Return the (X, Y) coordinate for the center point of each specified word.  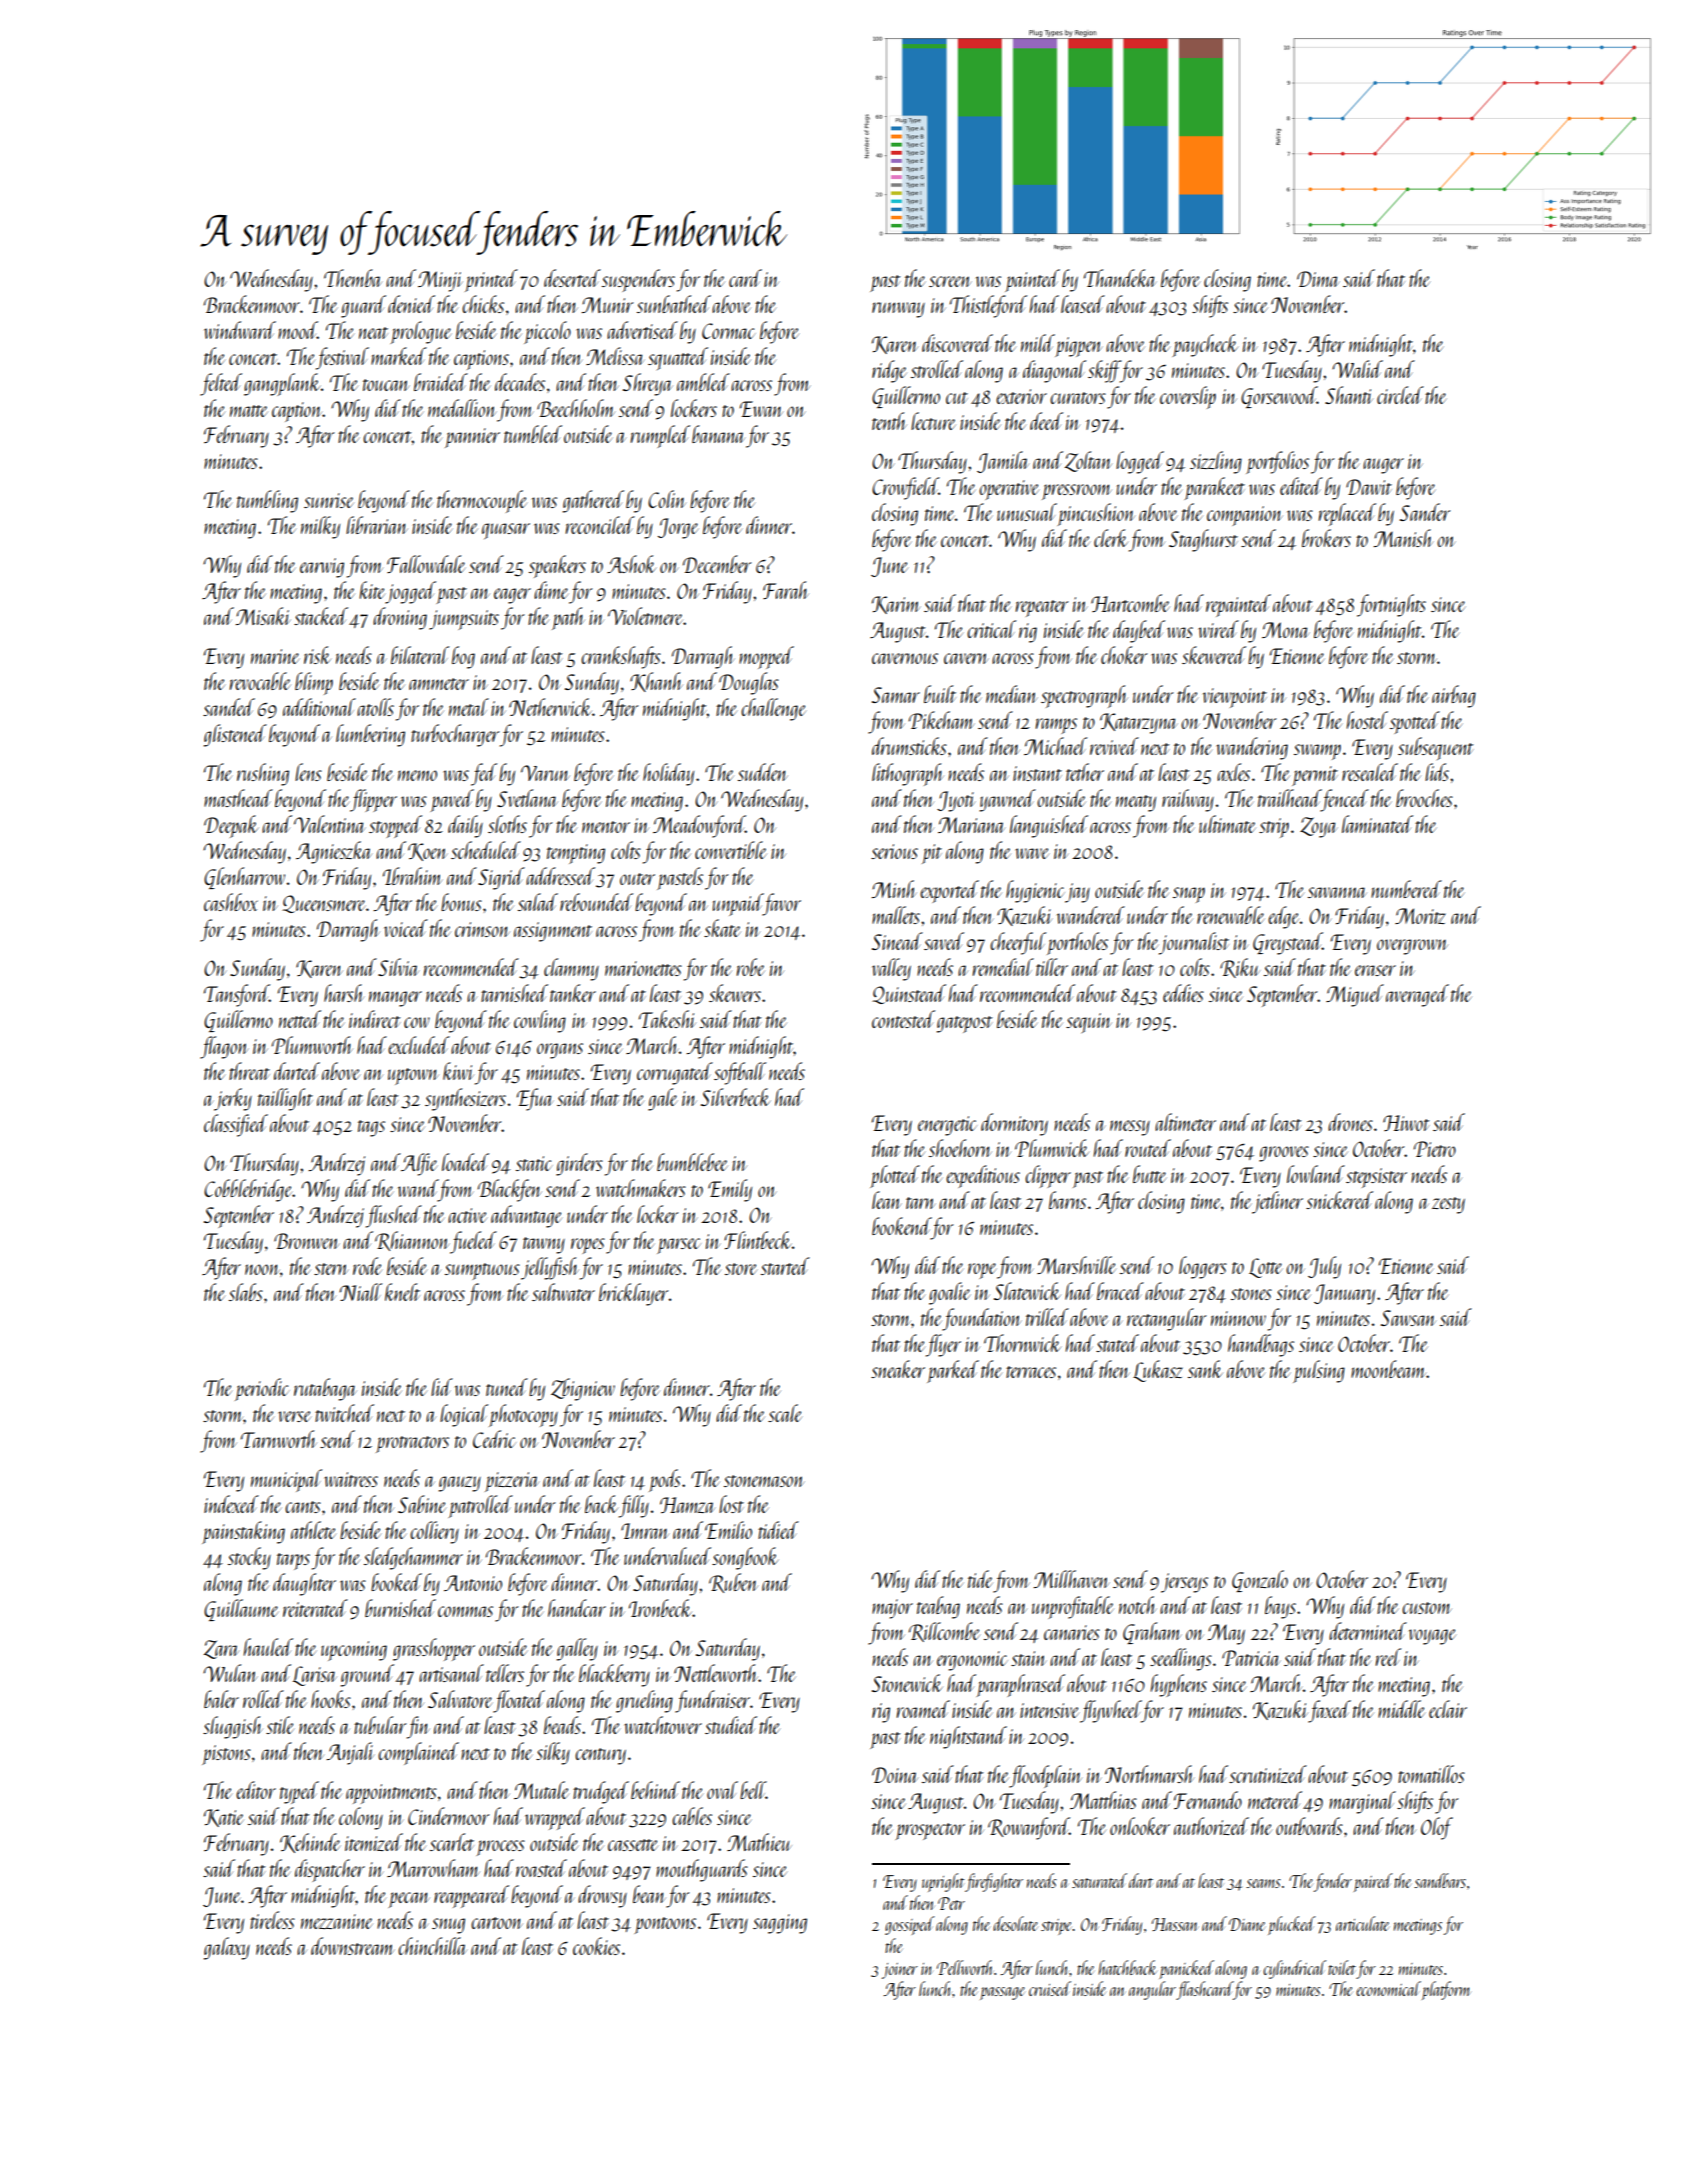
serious (894, 851)
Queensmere (323, 904)
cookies (596, 1946)
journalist (1194, 943)
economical (1388, 1988)
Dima (1318, 279)
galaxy (227, 1948)
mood (298, 330)
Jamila (1003, 462)
